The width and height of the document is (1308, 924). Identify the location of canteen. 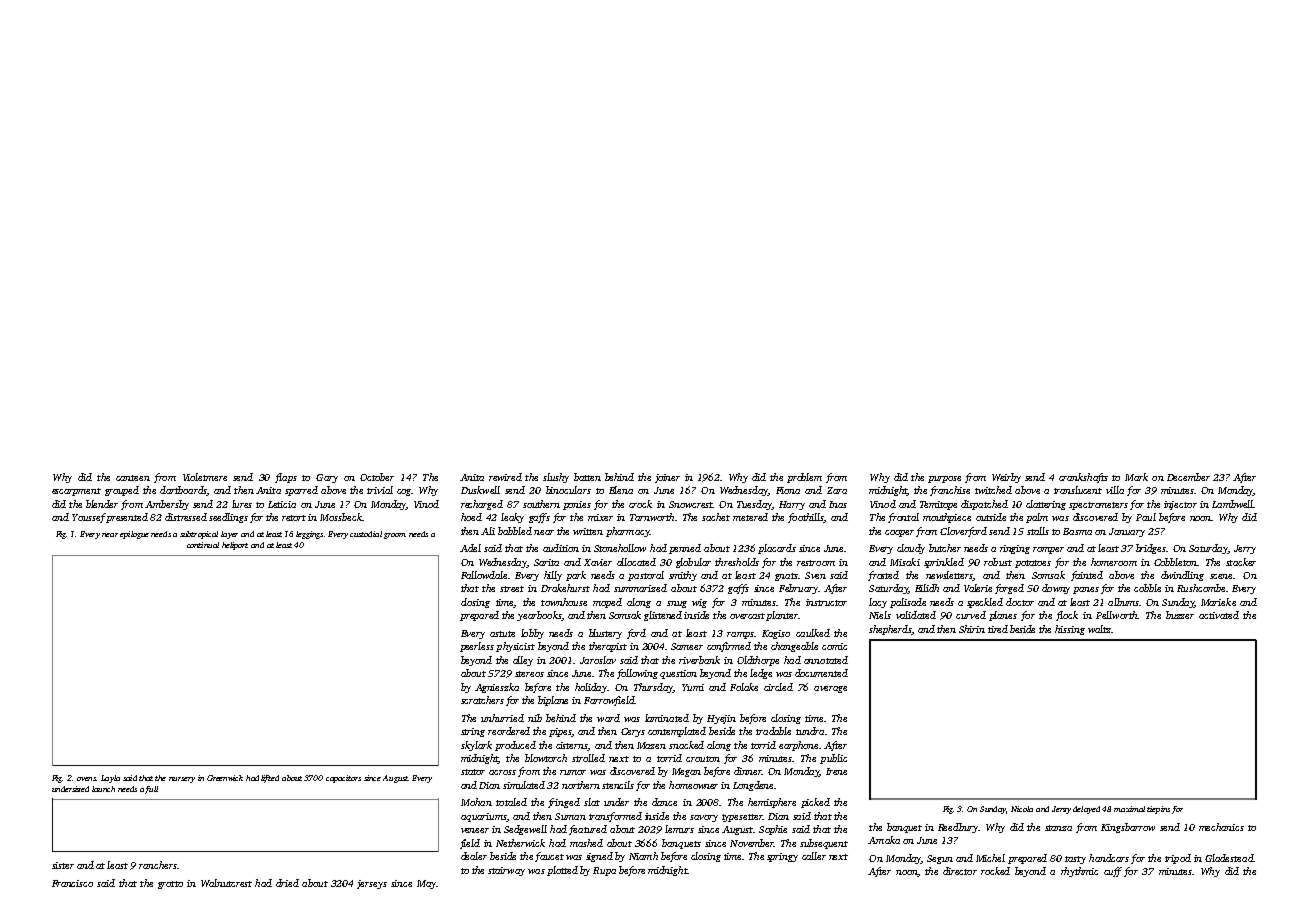
(133, 478).
